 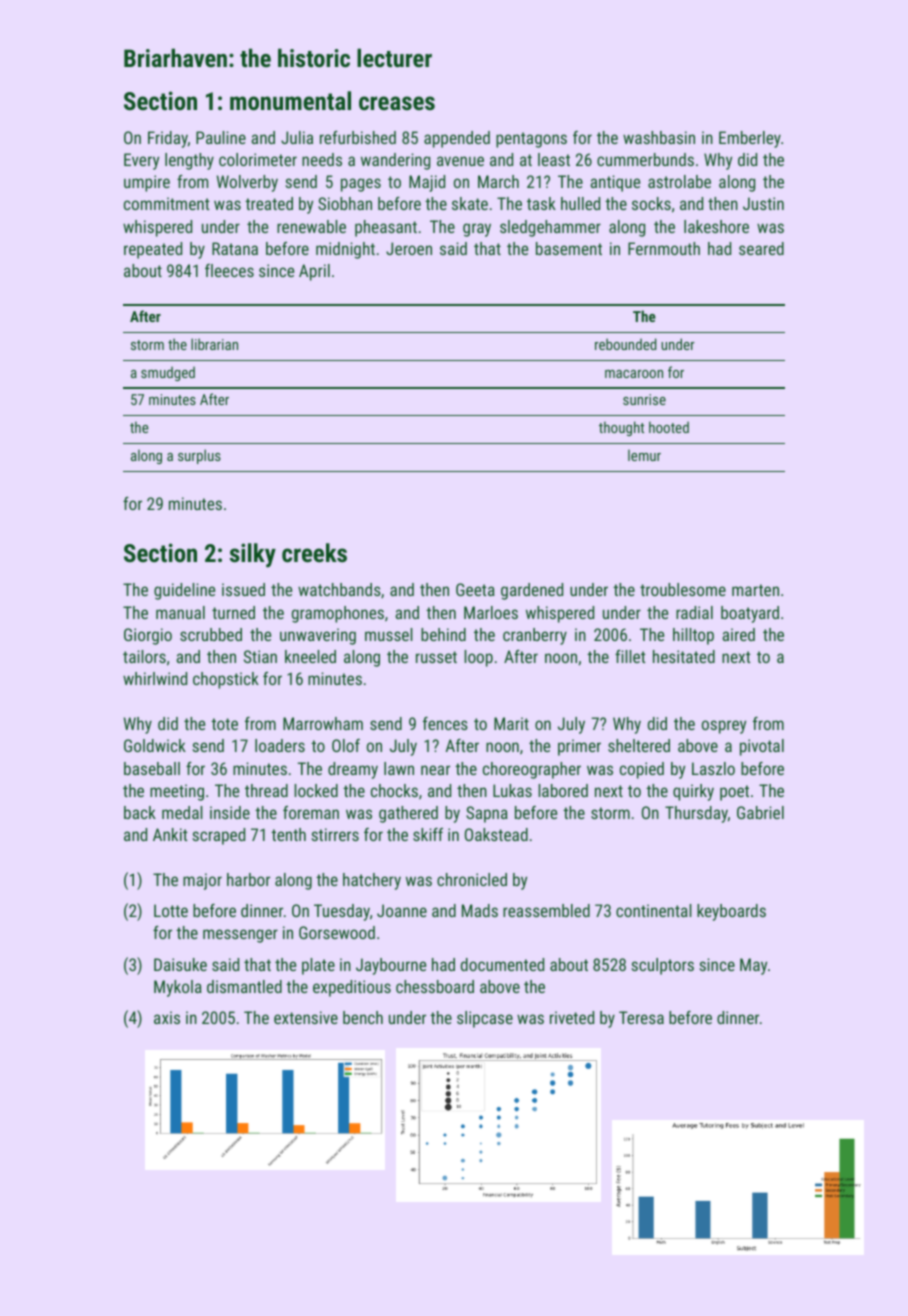 I want to click on marten, so click(x=755, y=590).
